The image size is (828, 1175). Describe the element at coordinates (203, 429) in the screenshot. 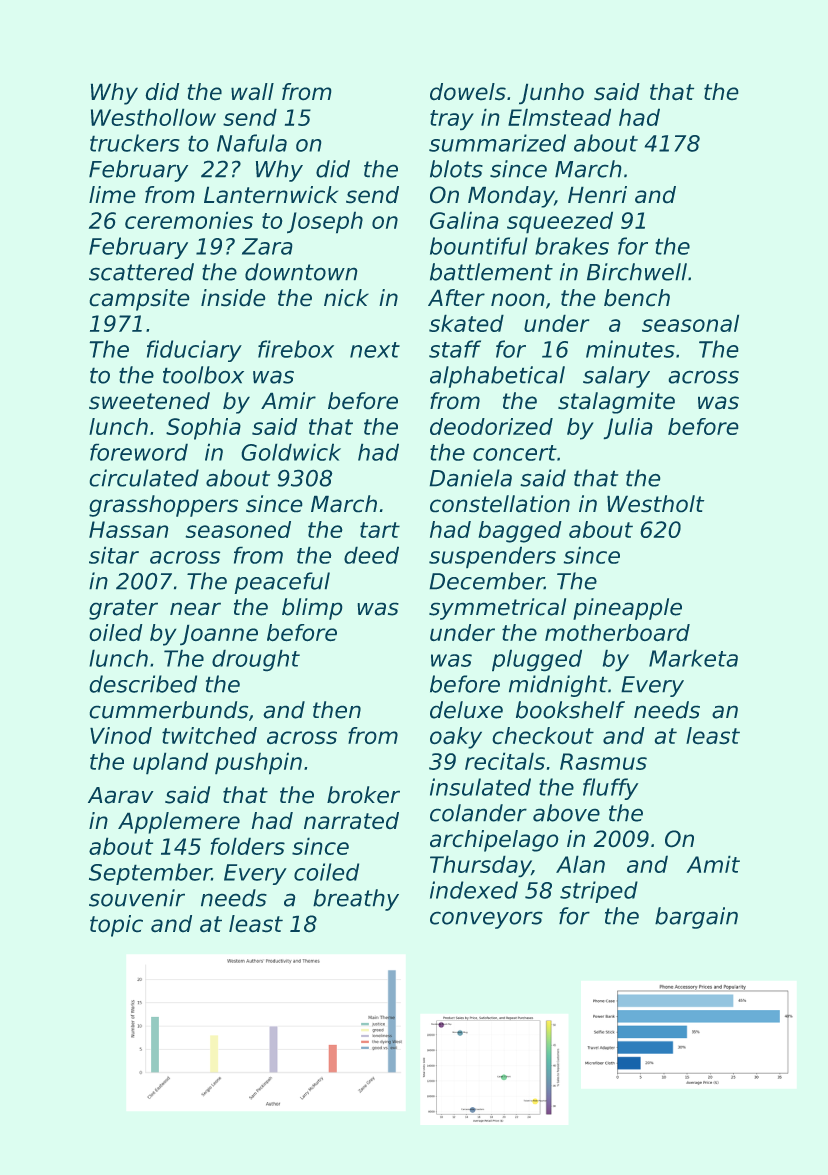

I see `Sophia` at that location.
